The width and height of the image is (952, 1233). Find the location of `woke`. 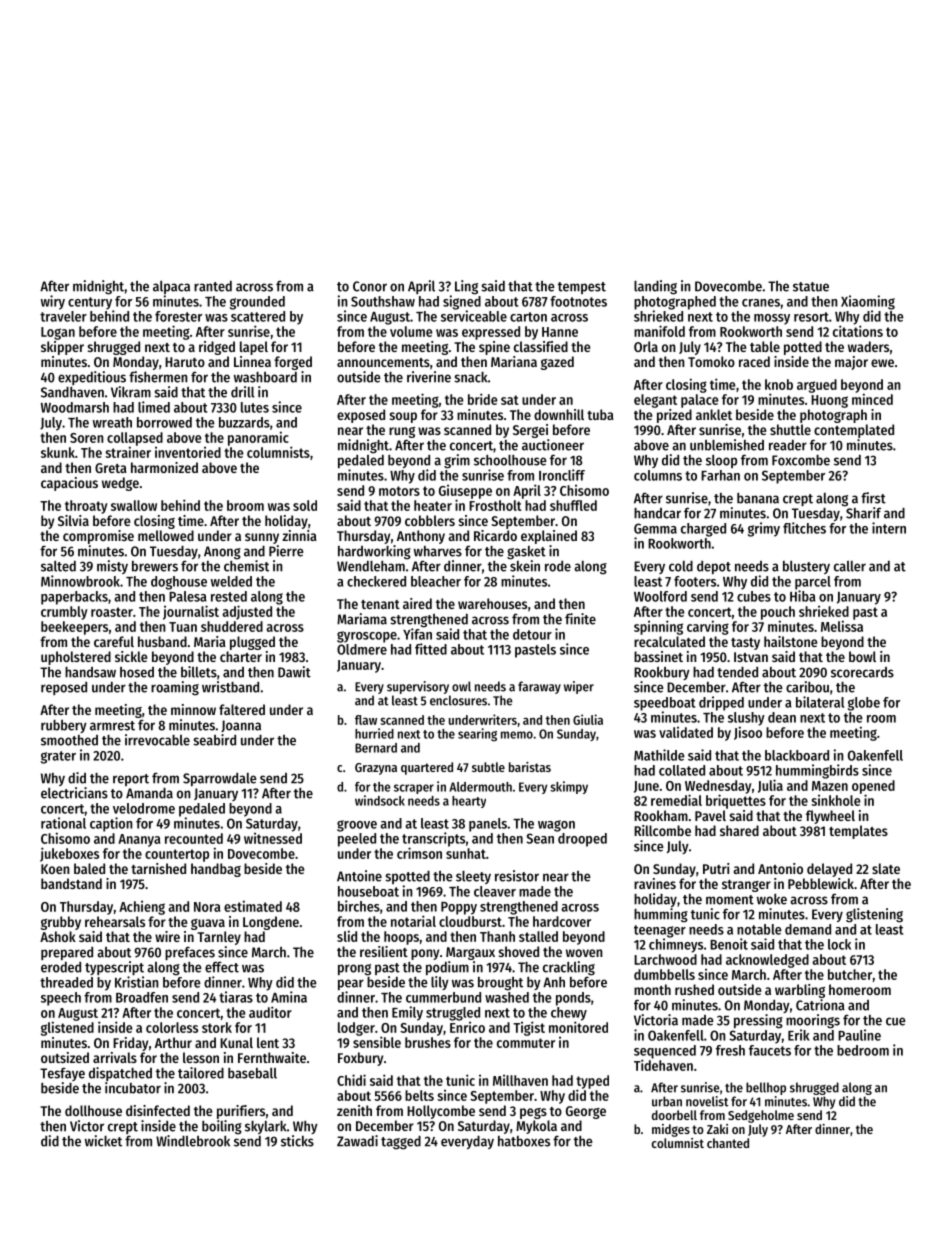

woke is located at coordinates (772, 899).
